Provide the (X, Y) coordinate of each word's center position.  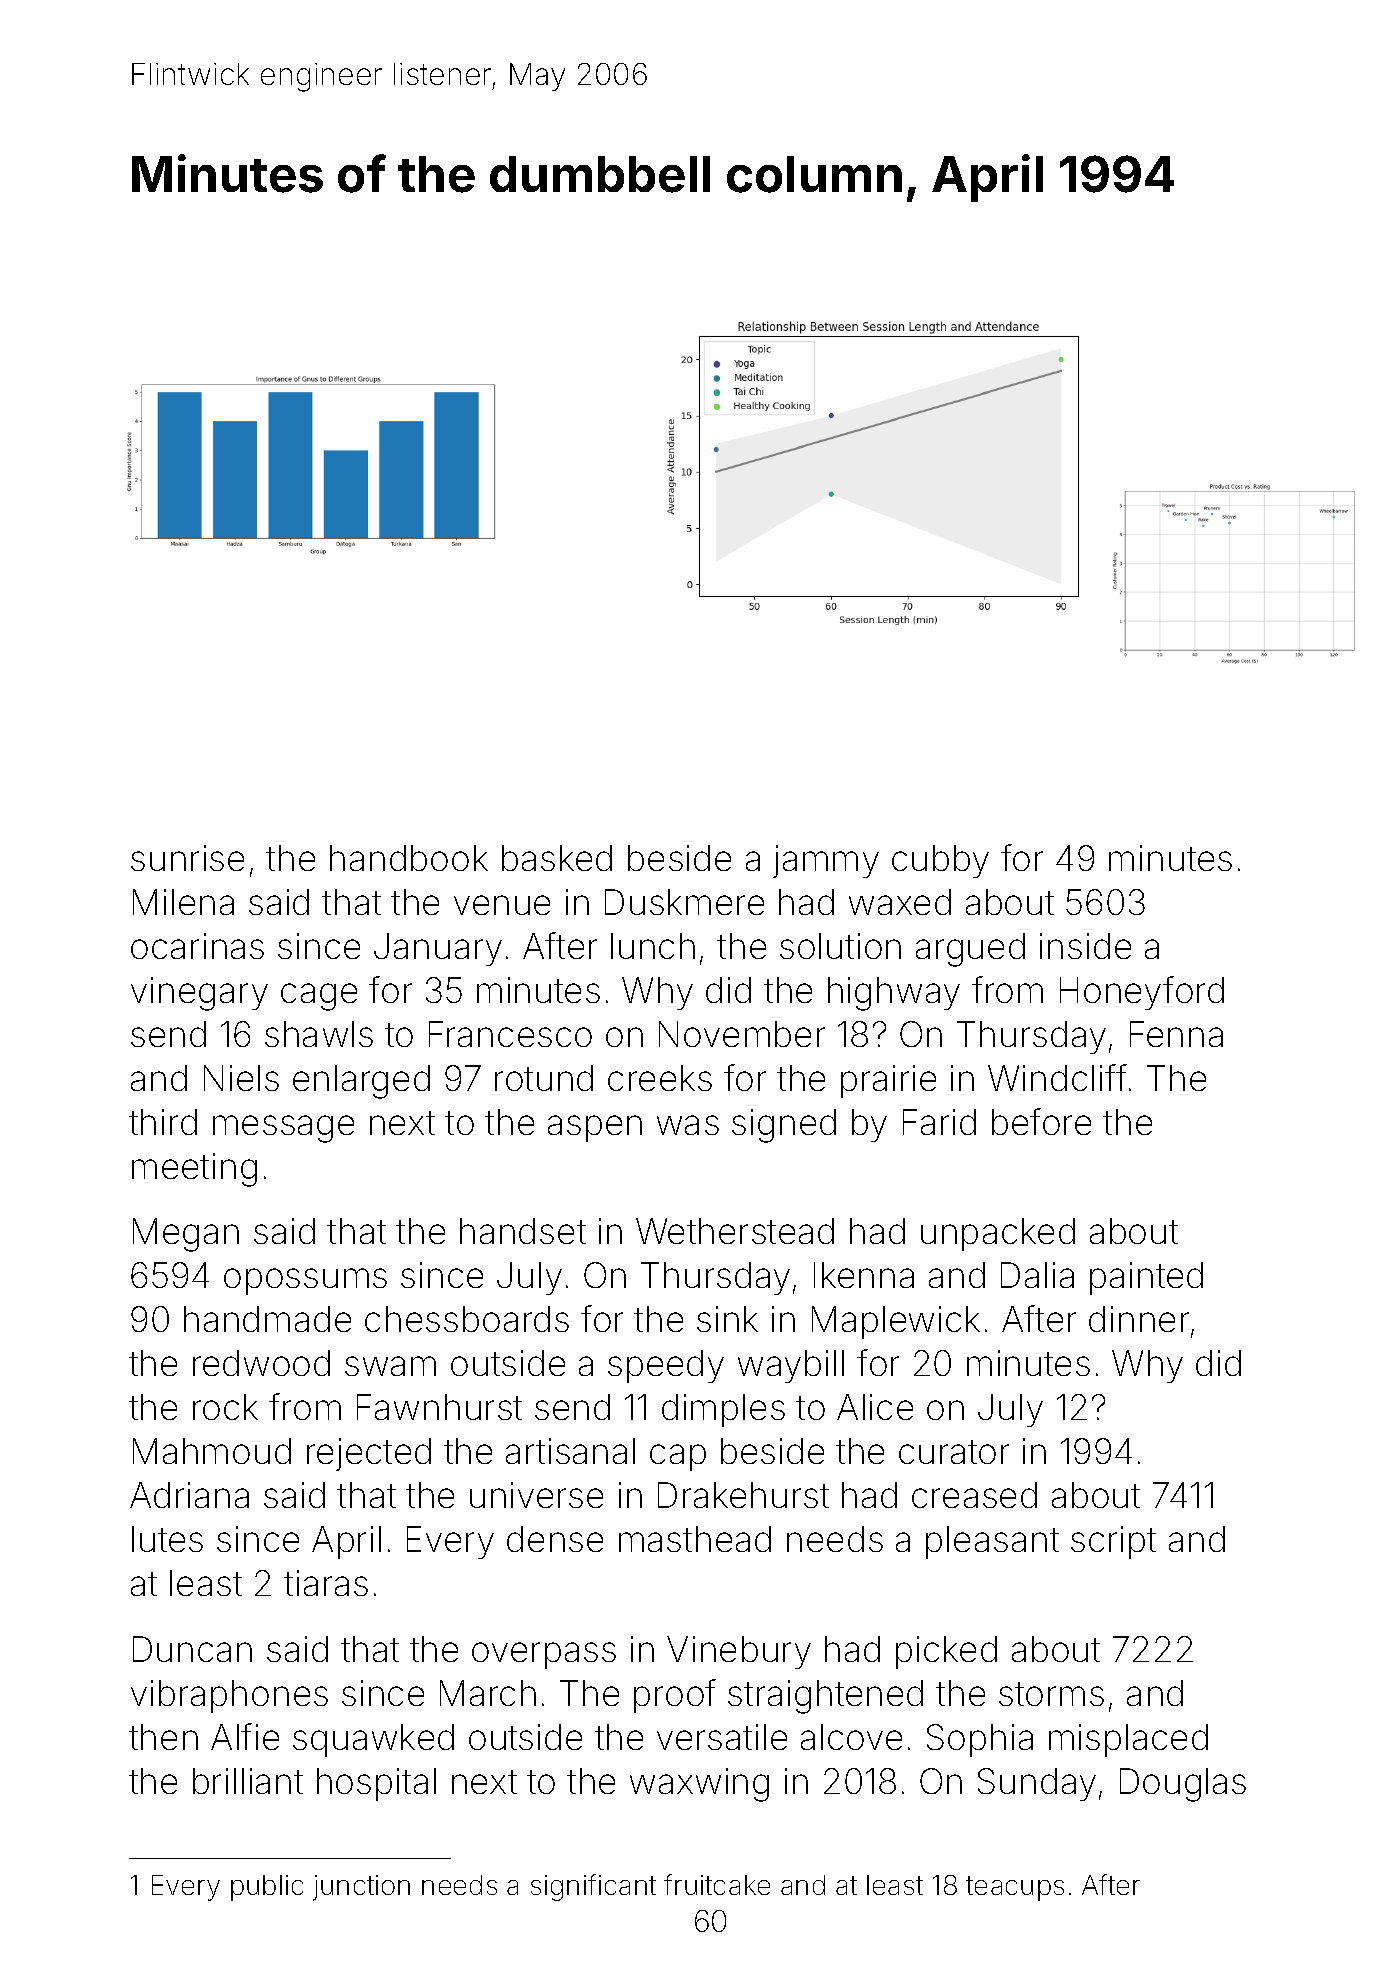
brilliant (248, 1781)
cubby (940, 861)
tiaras (326, 1583)
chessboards (467, 1319)
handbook (409, 858)
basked (557, 858)
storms (1051, 1694)
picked (946, 1652)
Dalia (1037, 1275)
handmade (267, 1319)
